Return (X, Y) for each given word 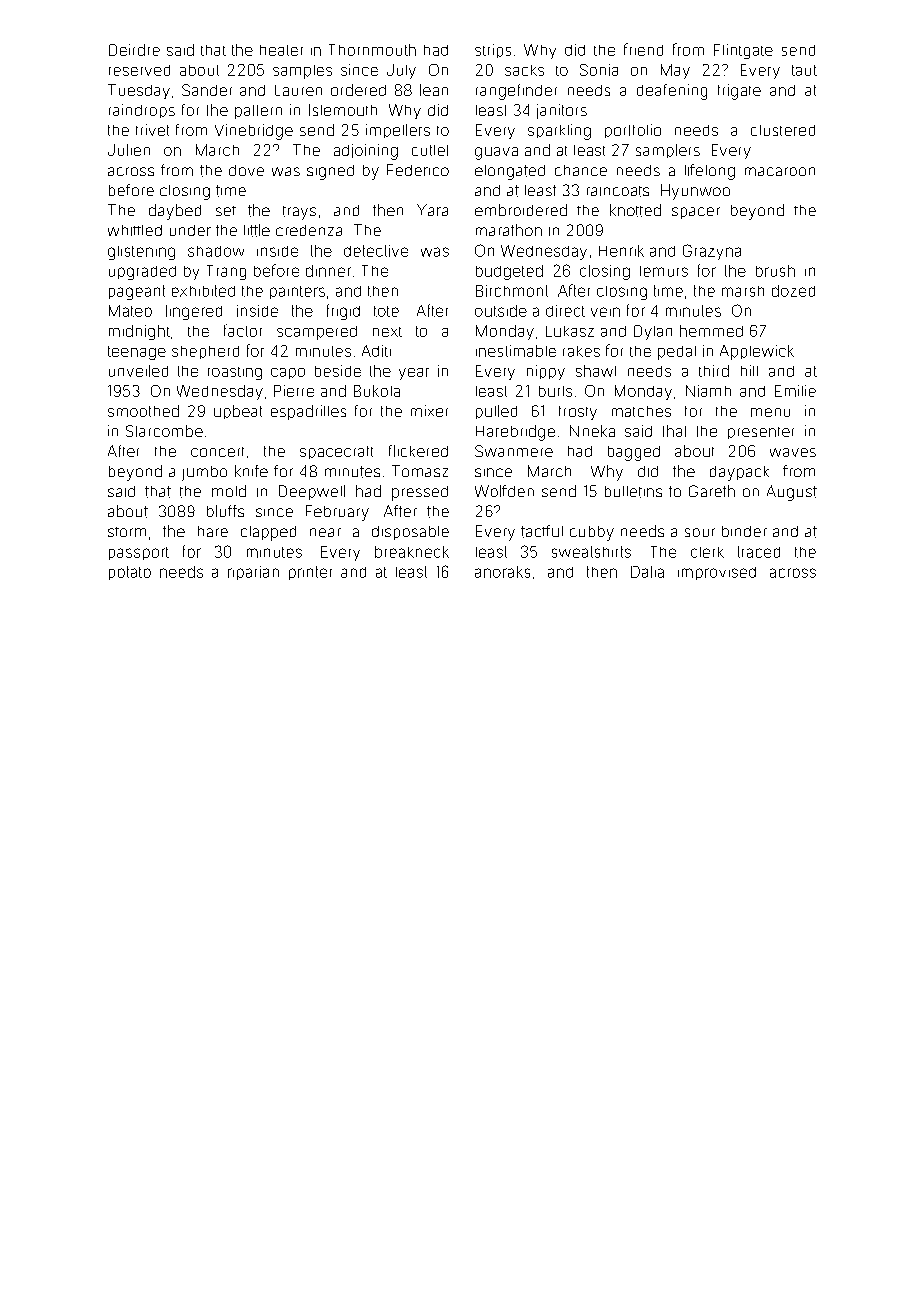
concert (217, 452)
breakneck (412, 552)
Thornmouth (372, 50)
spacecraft (336, 452)
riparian (253, 573)
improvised (717, 573)
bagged (634, 453)
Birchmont (512, 291)
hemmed (711, 331)
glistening (141, 253)
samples (302, 72)
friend (643, 49)
